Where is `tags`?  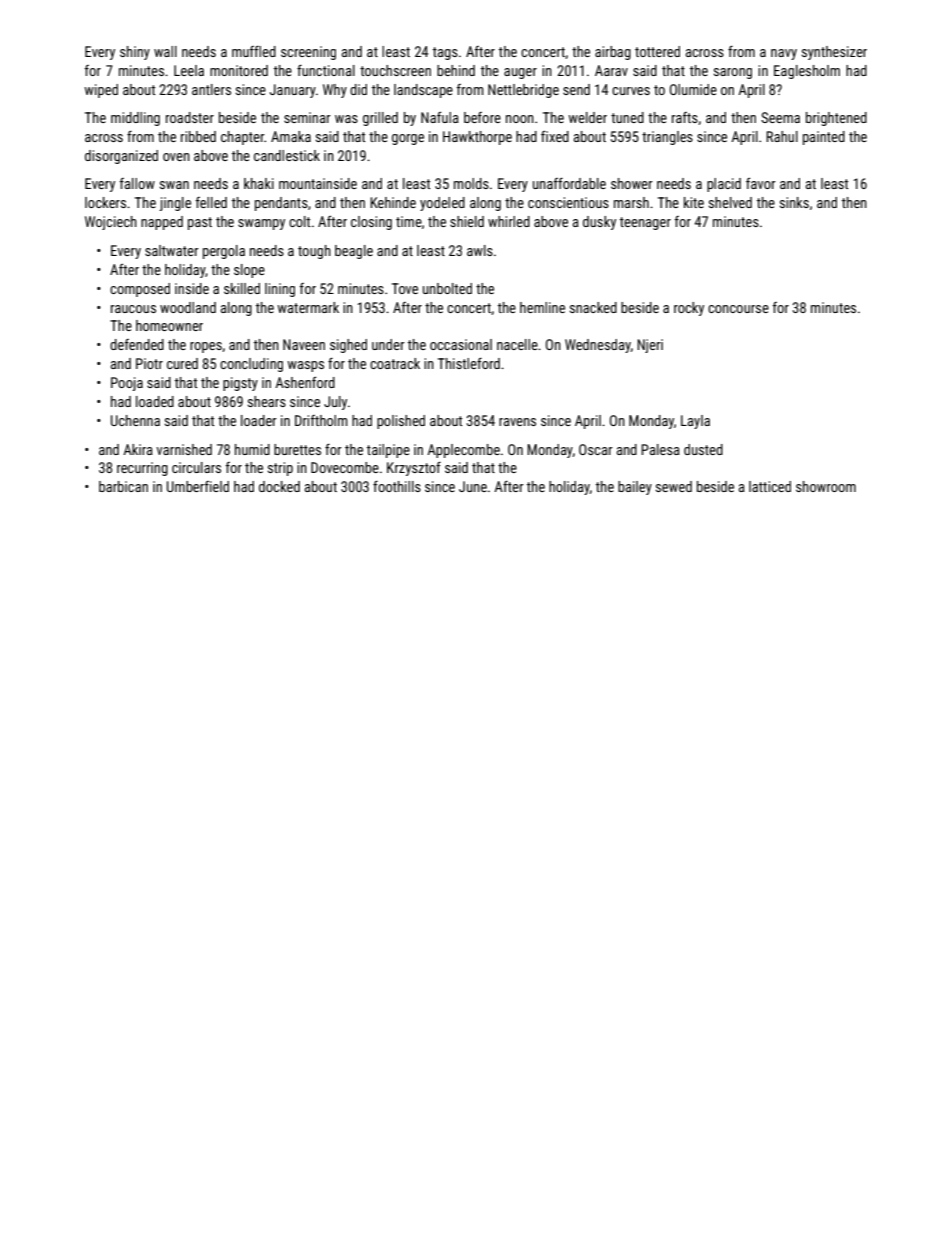
tags is located at coordinates (445, 53).
